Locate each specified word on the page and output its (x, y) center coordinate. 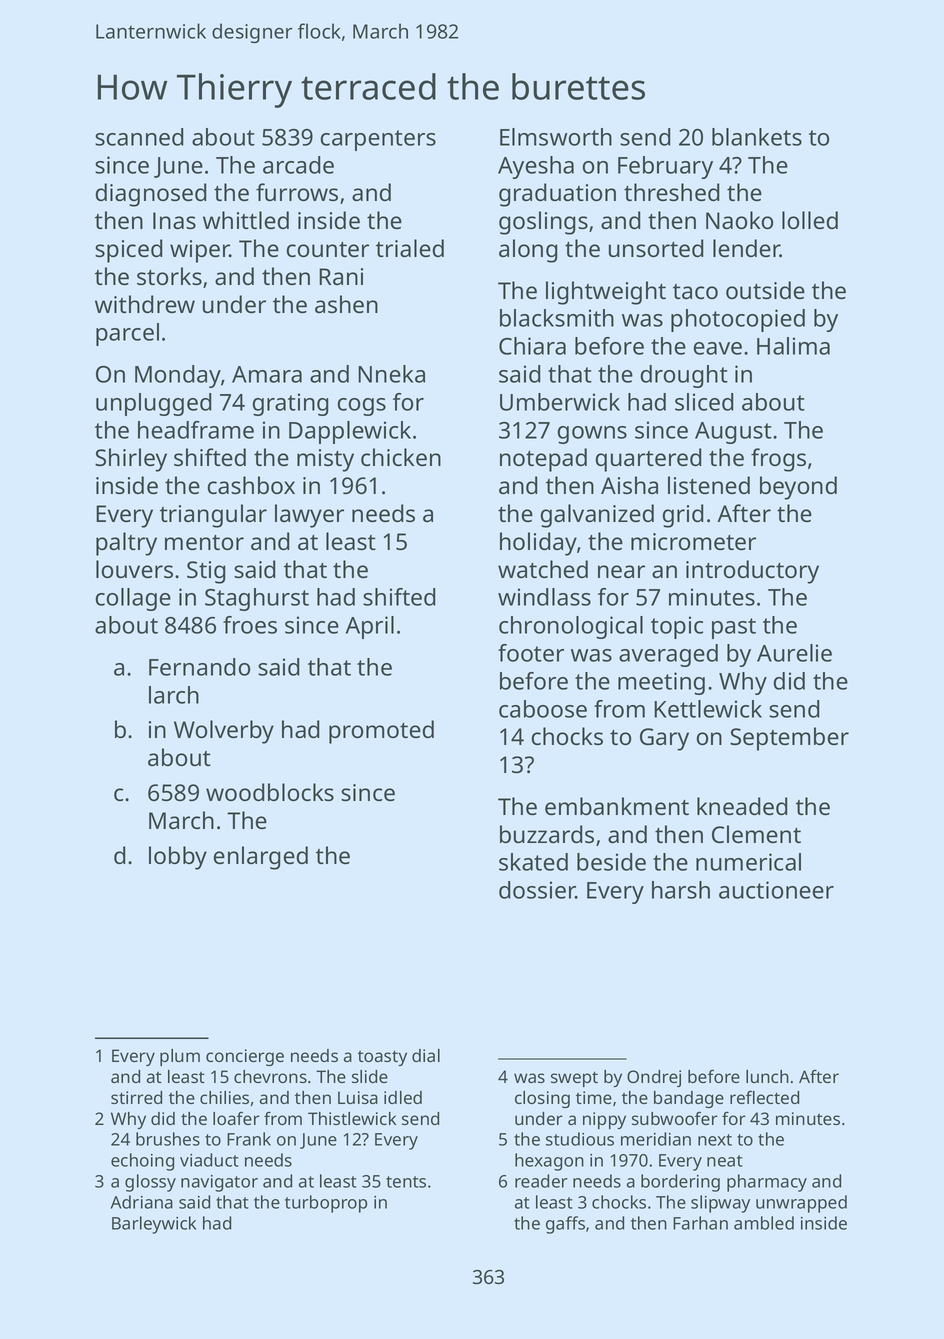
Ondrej (654, 1078)
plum (180, 1057)
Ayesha (536, 167)
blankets (757, 137)
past (734, 628)
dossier (537, 890)
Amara (267, 374)
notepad (543, 460)
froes (250, 625)
